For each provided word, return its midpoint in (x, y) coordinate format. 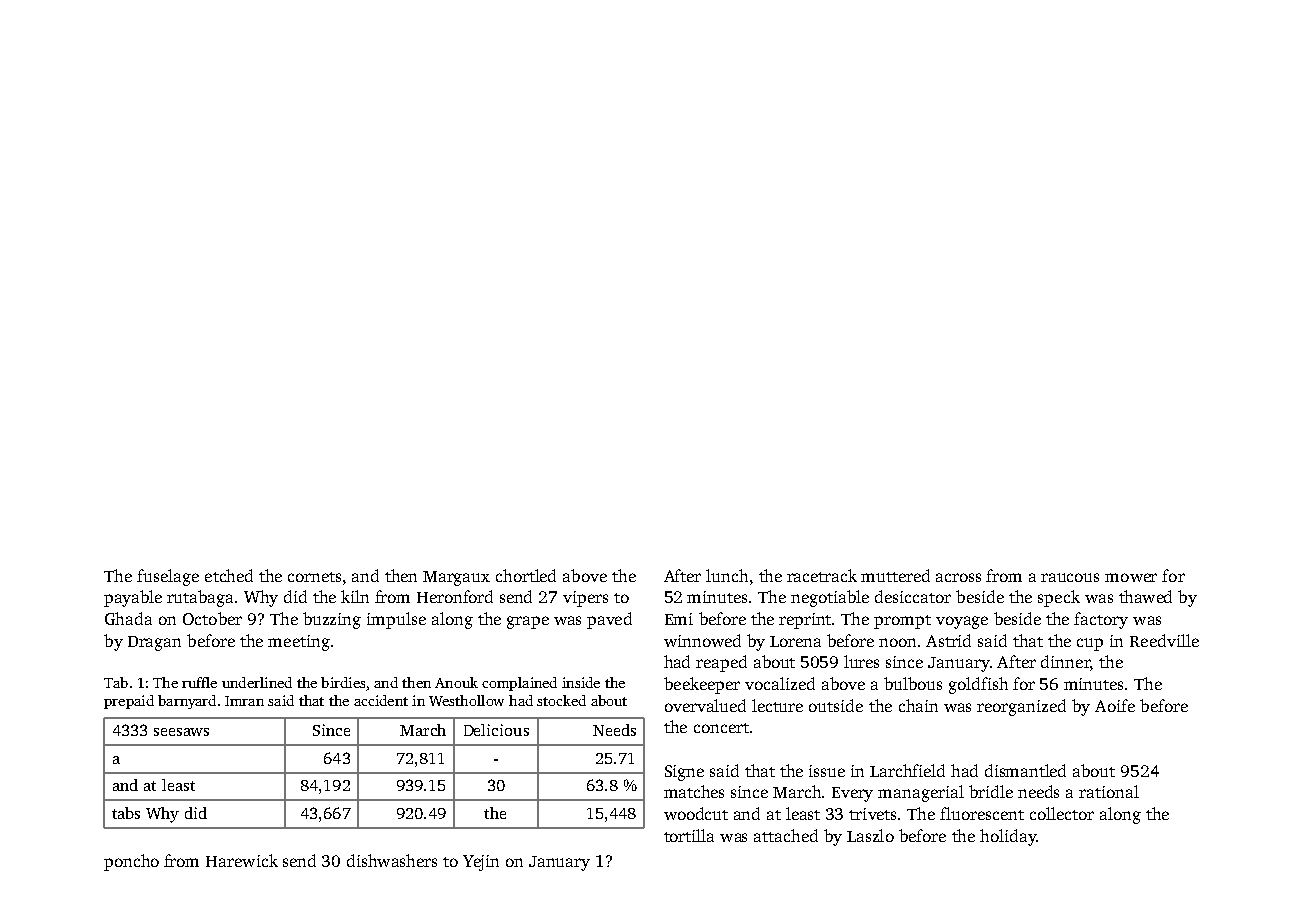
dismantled (1025, 770)
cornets (314, 577)
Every (852, 794)
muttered (895, 575)
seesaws (181, 732)
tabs (126, 813)
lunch (727, 575)
